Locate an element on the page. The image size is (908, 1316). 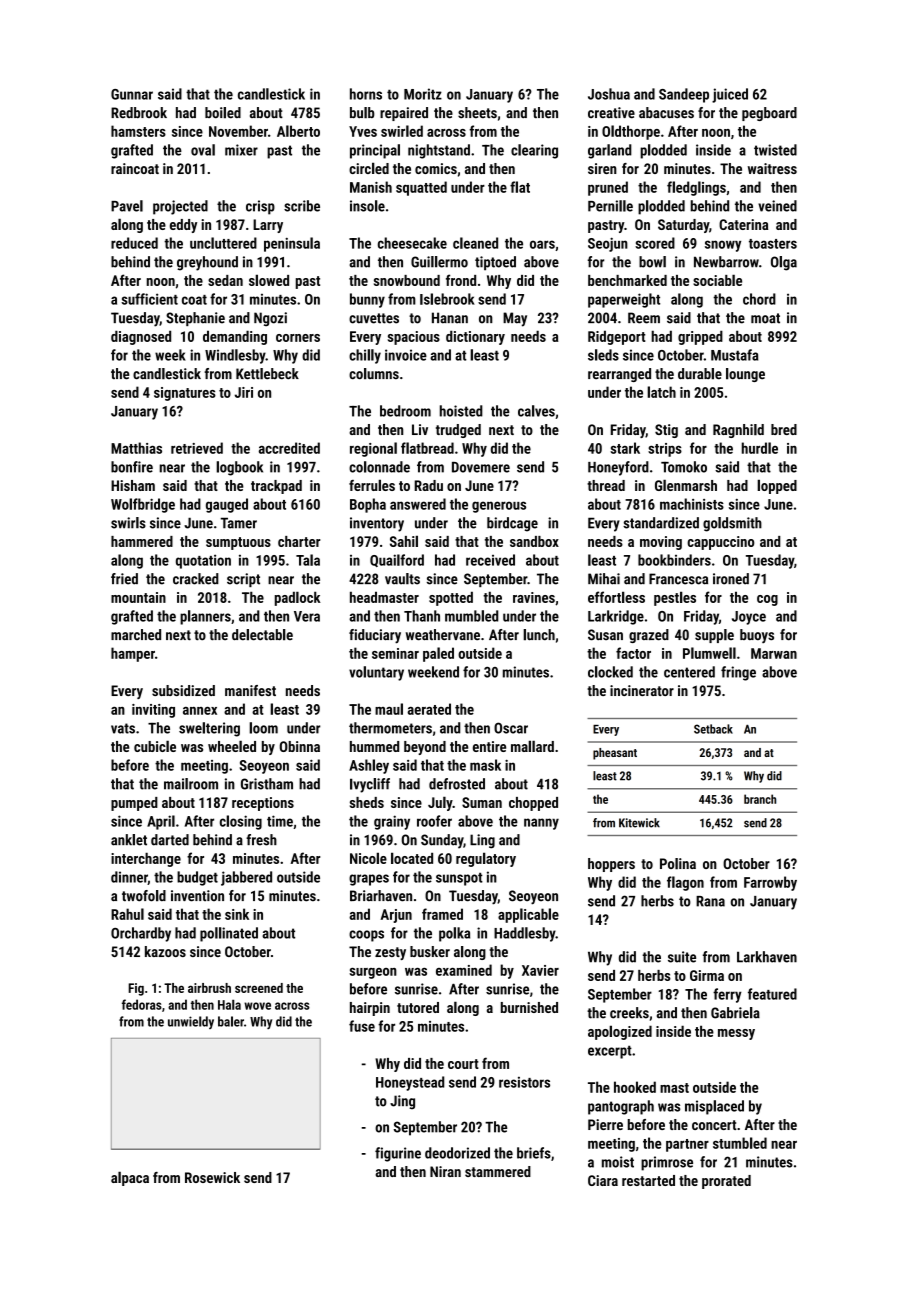
Farrowby is located at coordinates (770, 883).
